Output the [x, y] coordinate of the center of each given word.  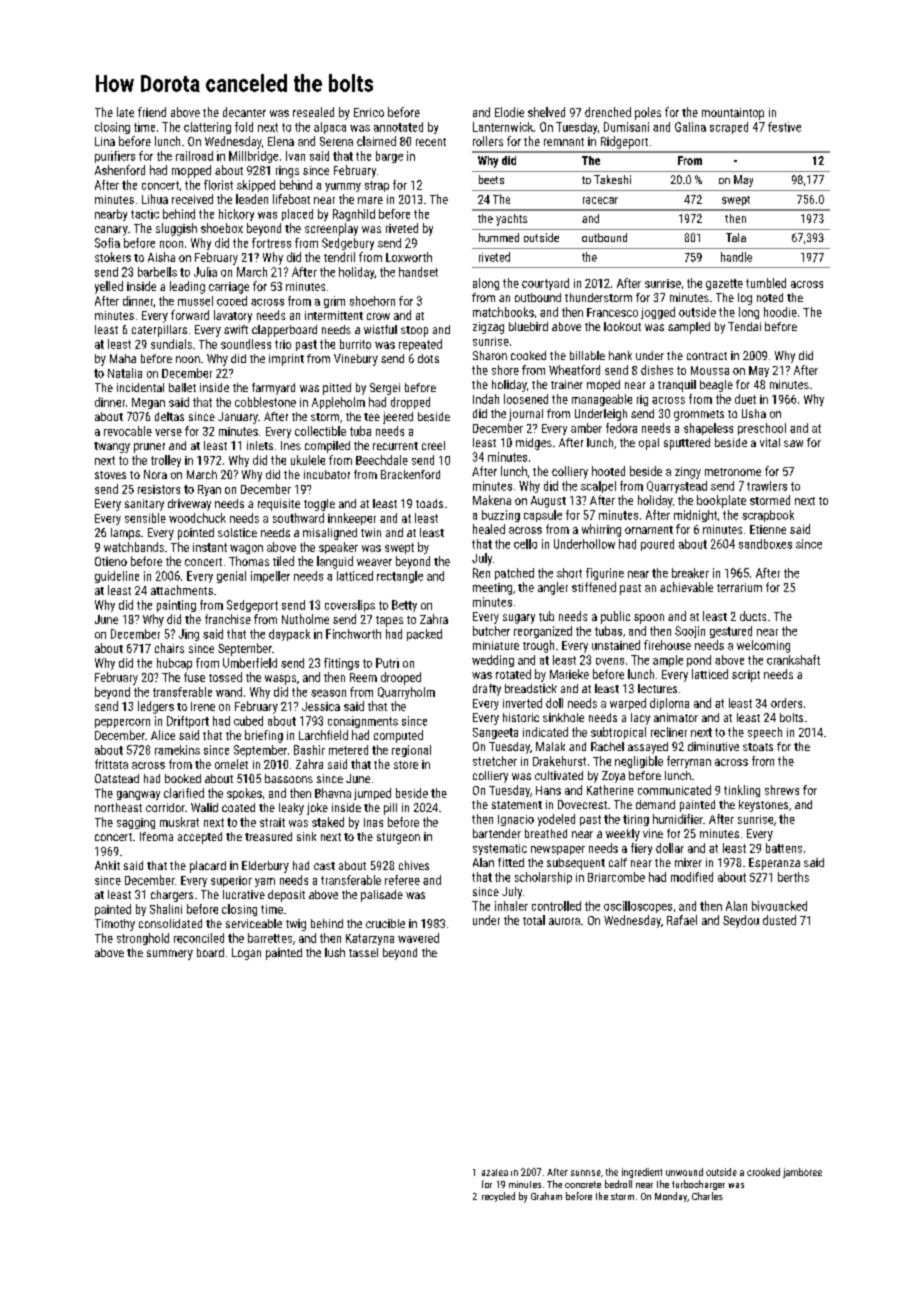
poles [648, 113]
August [548, 502]
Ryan [209, 490]
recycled [498, 1197]
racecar [600, 200]
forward [190, 315]
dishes [657, 370]
